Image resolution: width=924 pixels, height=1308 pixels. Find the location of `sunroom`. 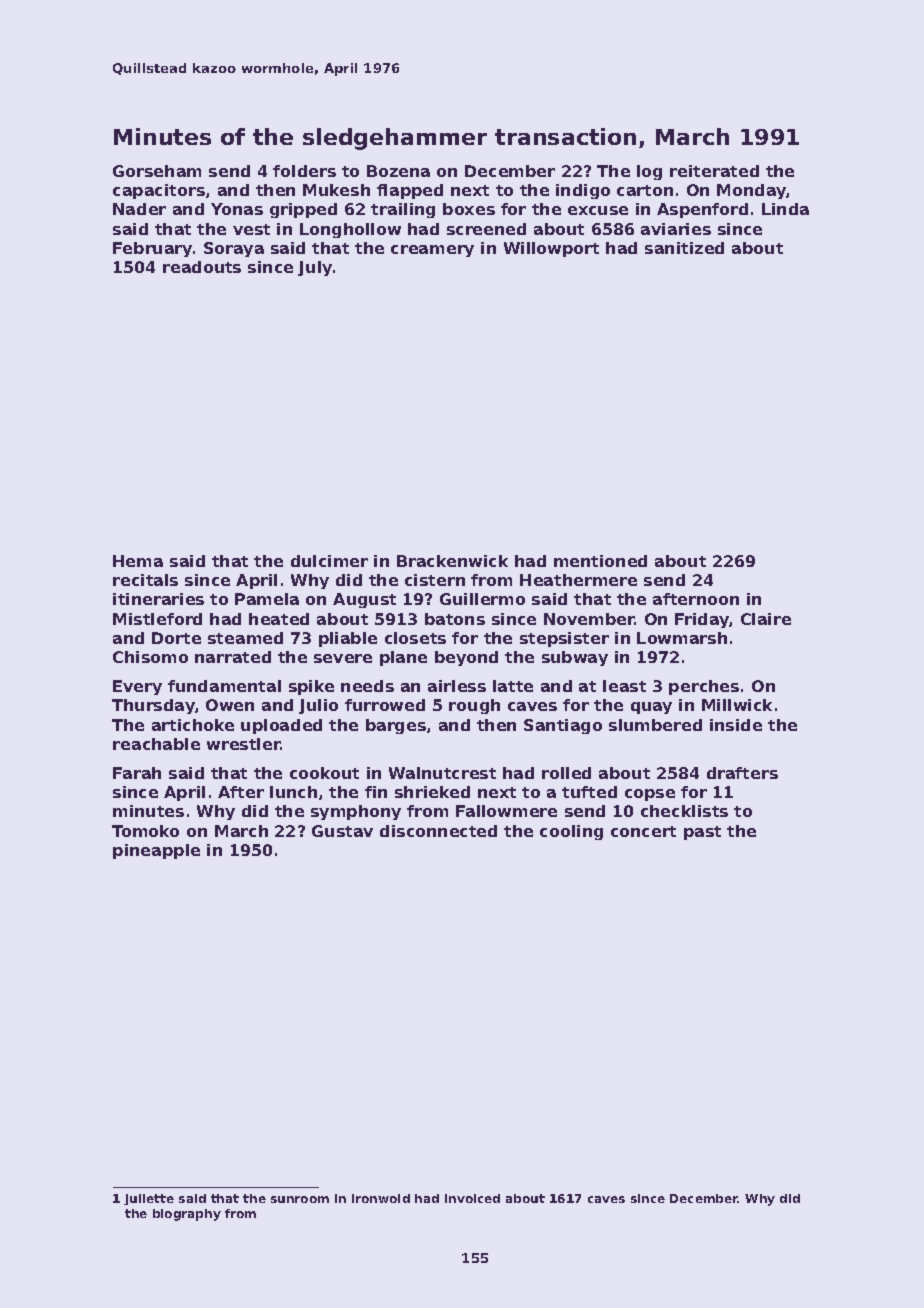

sunroom is located at coordinates (300, 1199).
